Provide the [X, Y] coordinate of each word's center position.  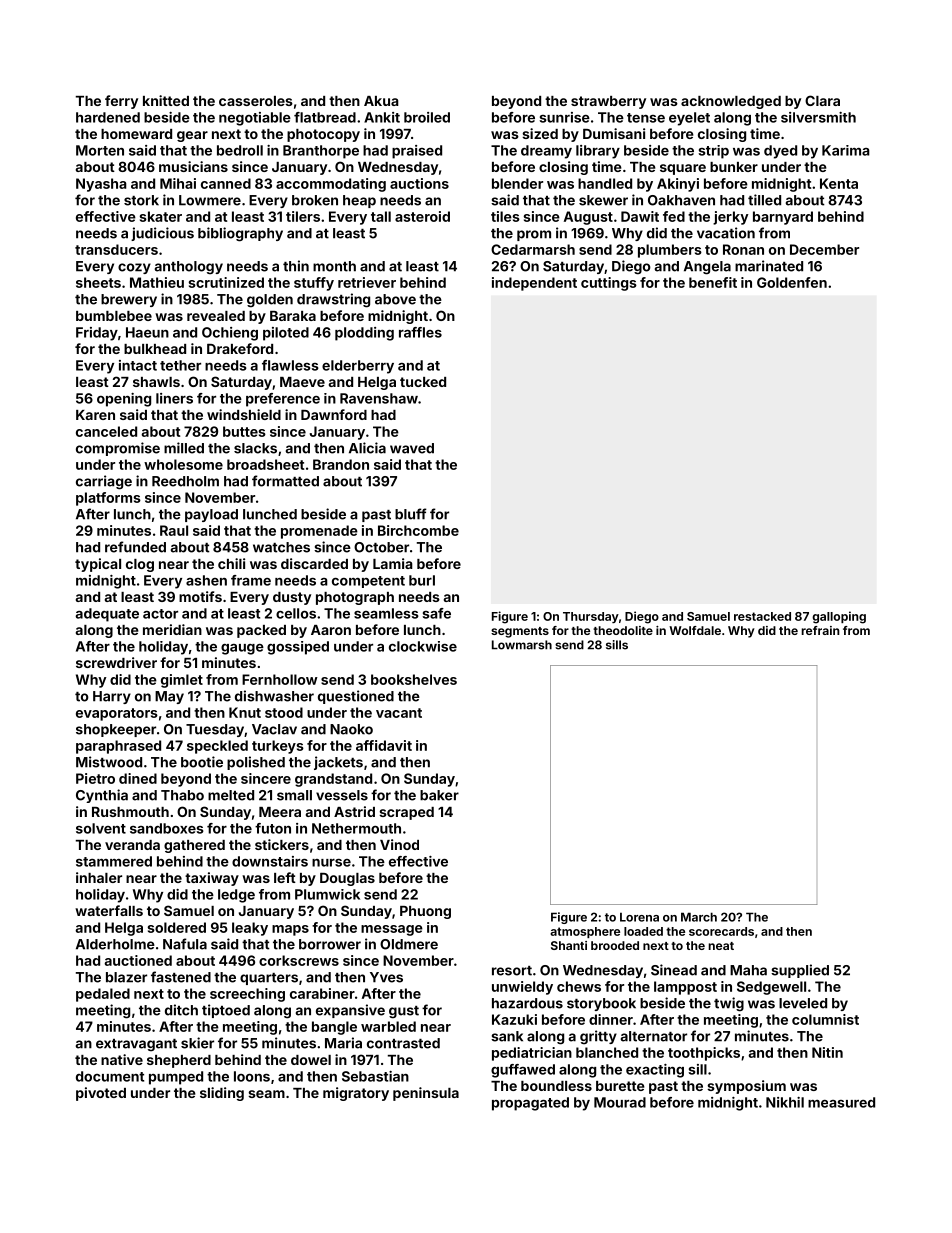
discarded [314, 563]
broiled [427, 117]
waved [412, 448]
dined [138, 778]
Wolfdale [695, 630]
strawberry [608, 102]
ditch [181, 1010]
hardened [108, 117]
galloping [839, 617]
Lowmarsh [522, 645]
